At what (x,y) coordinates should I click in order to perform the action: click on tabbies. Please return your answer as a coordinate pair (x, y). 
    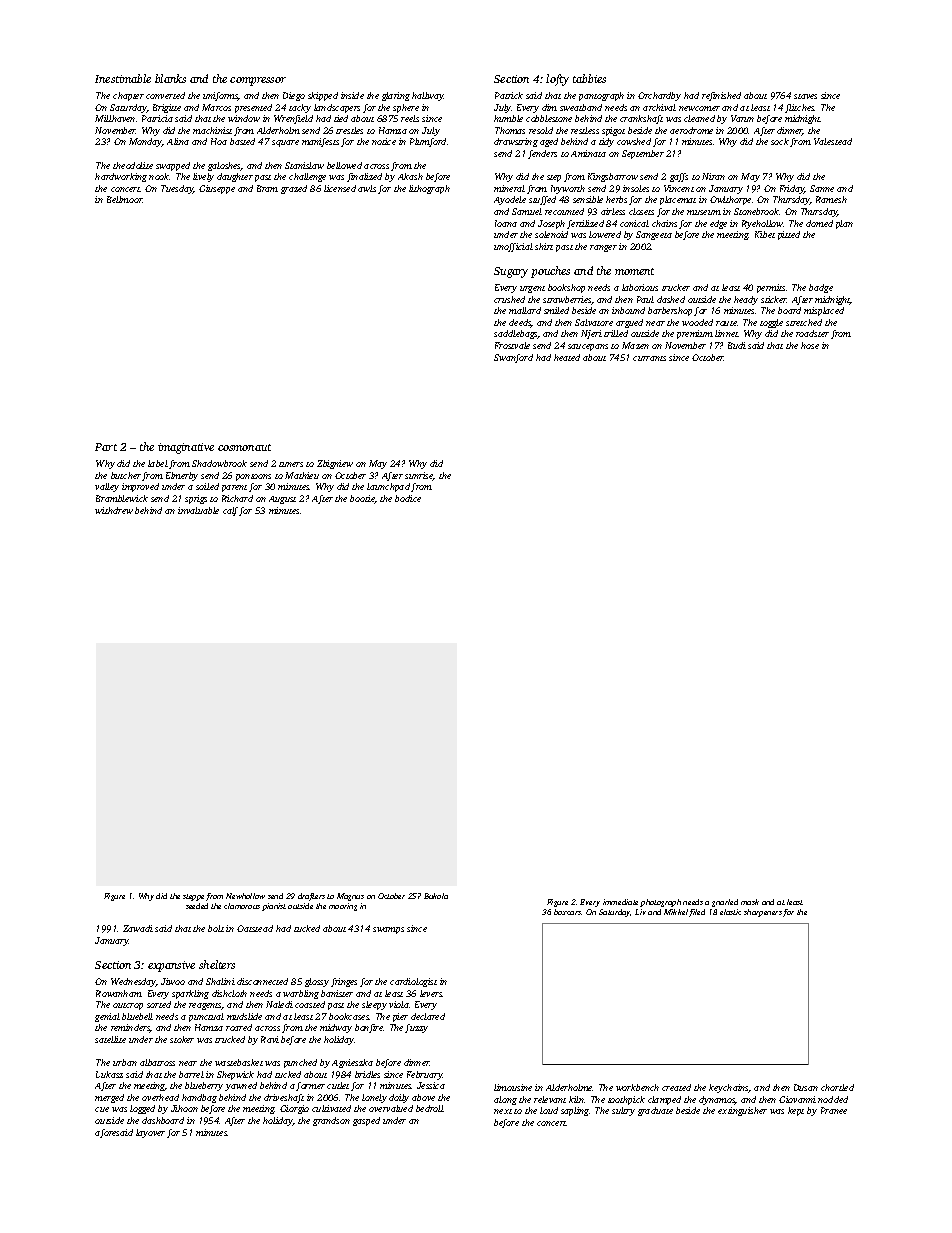
    Looking at the image, I should click on (589, 78).
